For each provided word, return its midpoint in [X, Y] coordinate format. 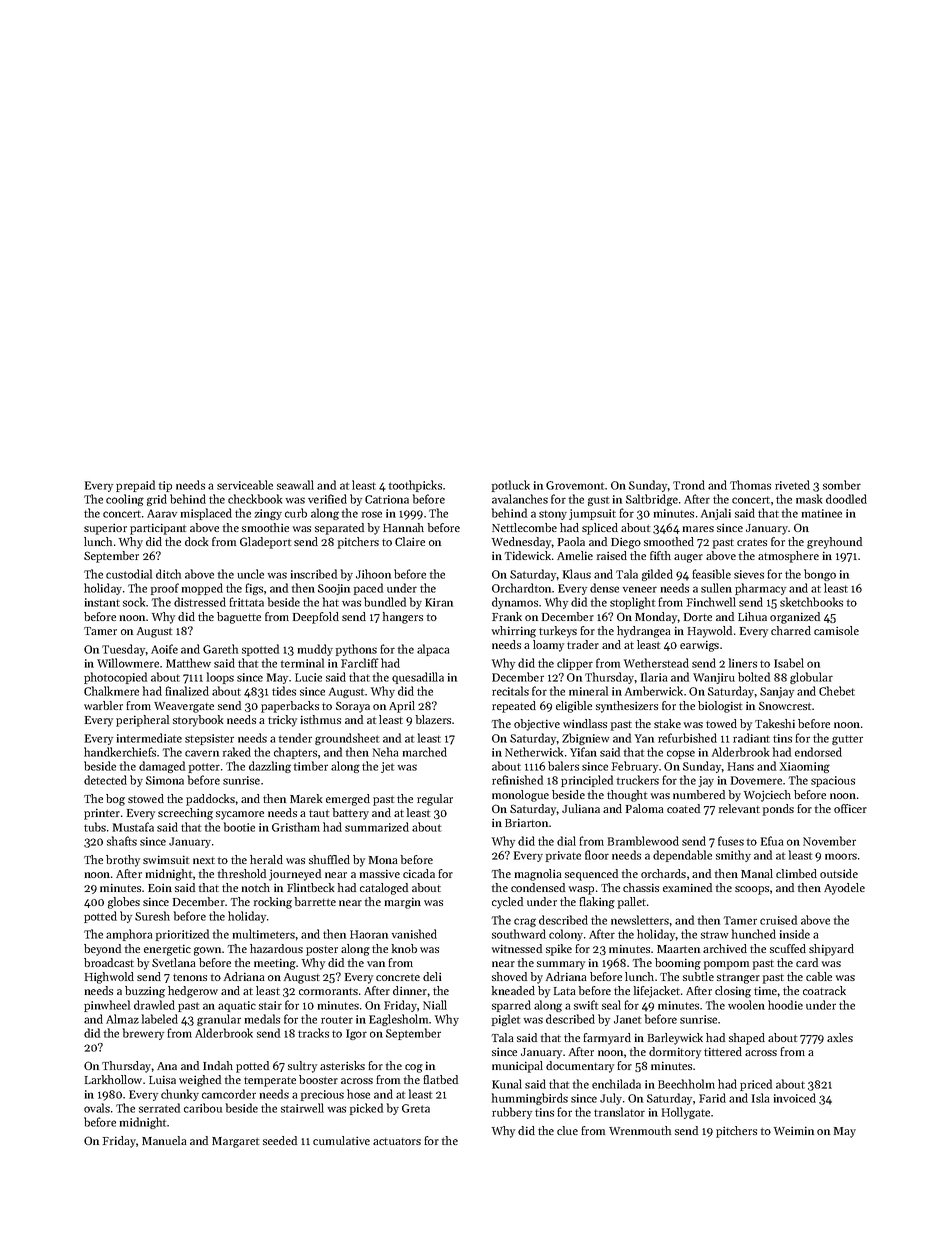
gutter [847, 740]
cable [819, 976]
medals [262, 1019]
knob [404, 948]
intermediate [149, 738]
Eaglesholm [398, 1020]
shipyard [831, 950]
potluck [511, 486]
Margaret [235, 1142]
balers [563, 766]
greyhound [834, 543]
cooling [125, 500]
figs [254, 589]
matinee [822, 513]
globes [124, 903]
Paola [571, 541]
